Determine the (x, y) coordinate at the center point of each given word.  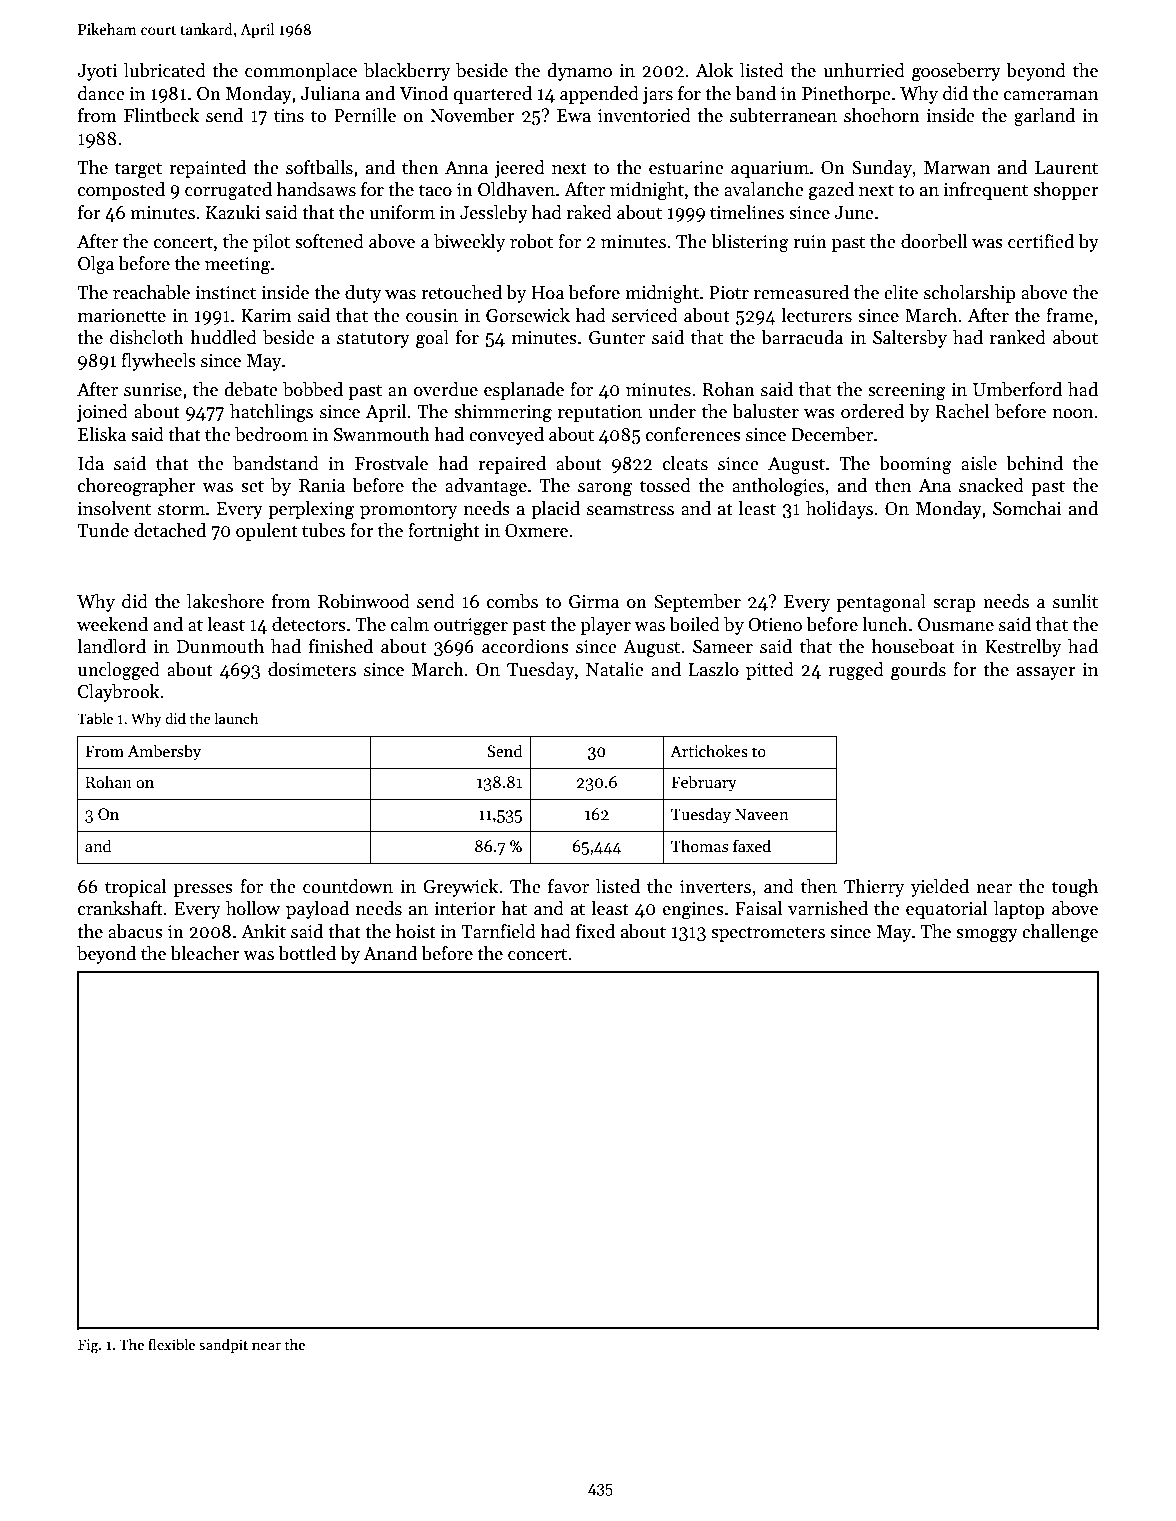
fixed (595, 931)
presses (203, 890)
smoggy (987, 936)
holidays (839, 510)
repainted (207, 169)
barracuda (802, 337)
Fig (88, 1346)
